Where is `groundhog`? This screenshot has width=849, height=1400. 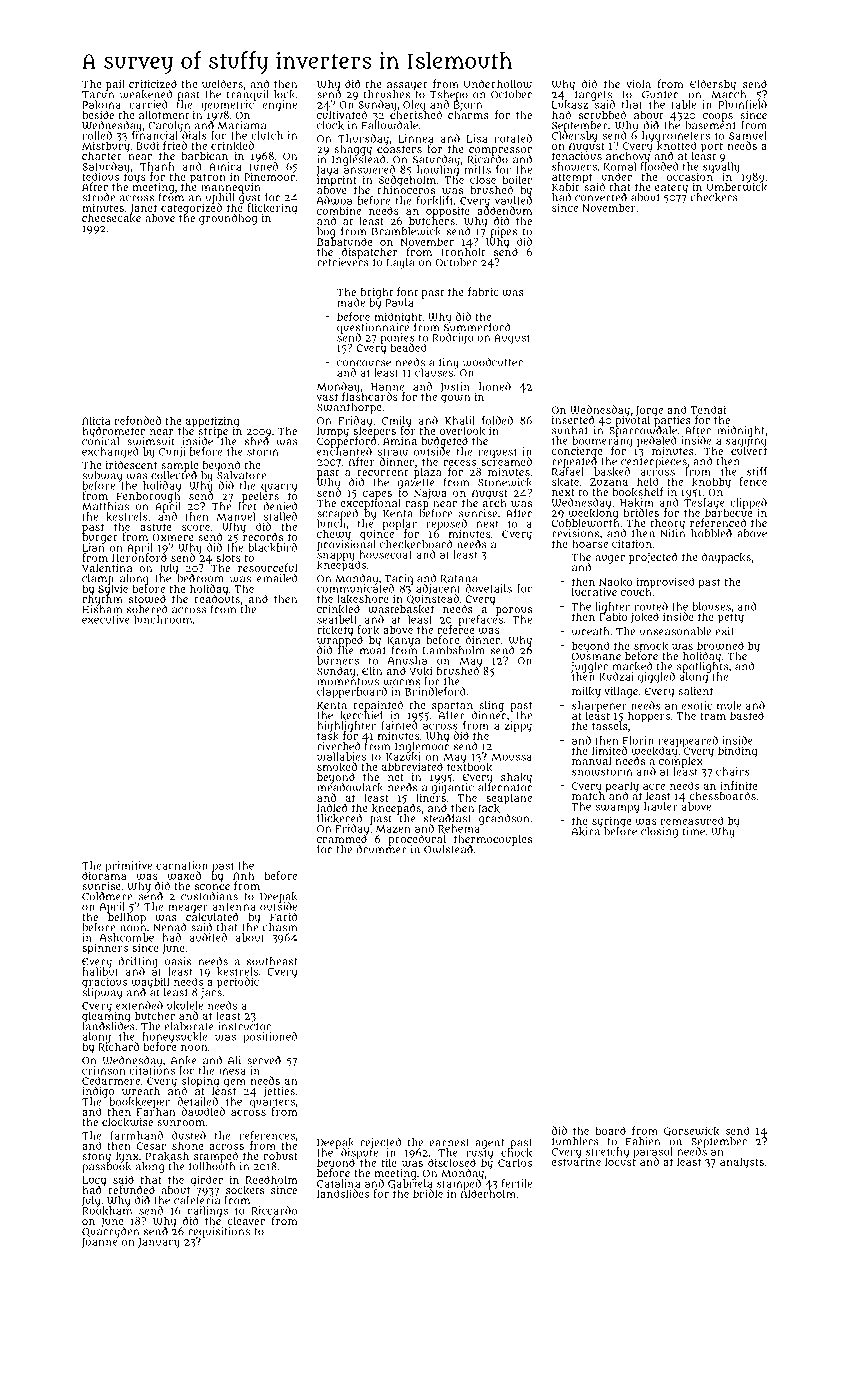 groundhog is located at coordinates (228, 219).
